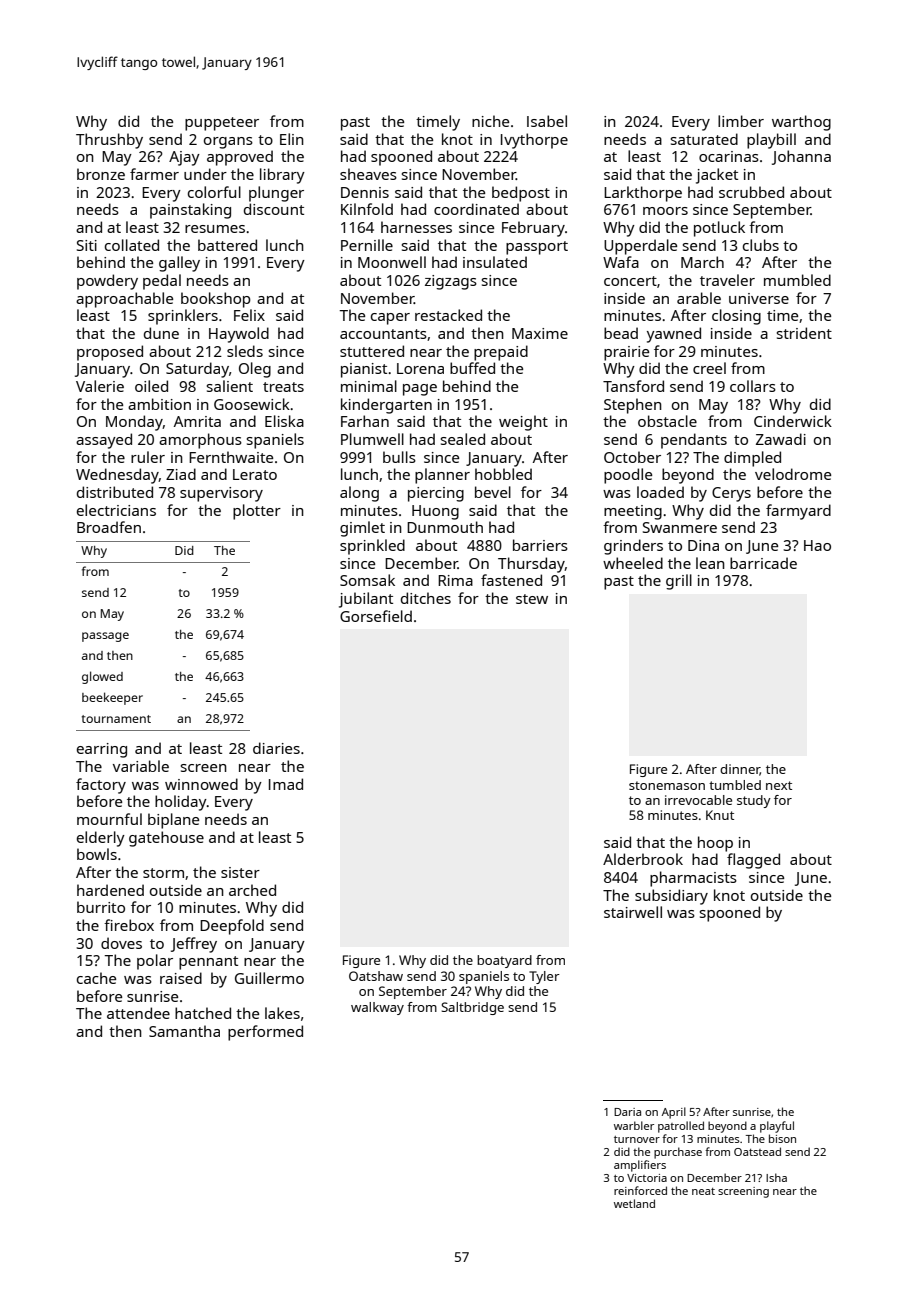 This screenshot has height=1316, width=908. I want to click on along, so click(359, 494).
